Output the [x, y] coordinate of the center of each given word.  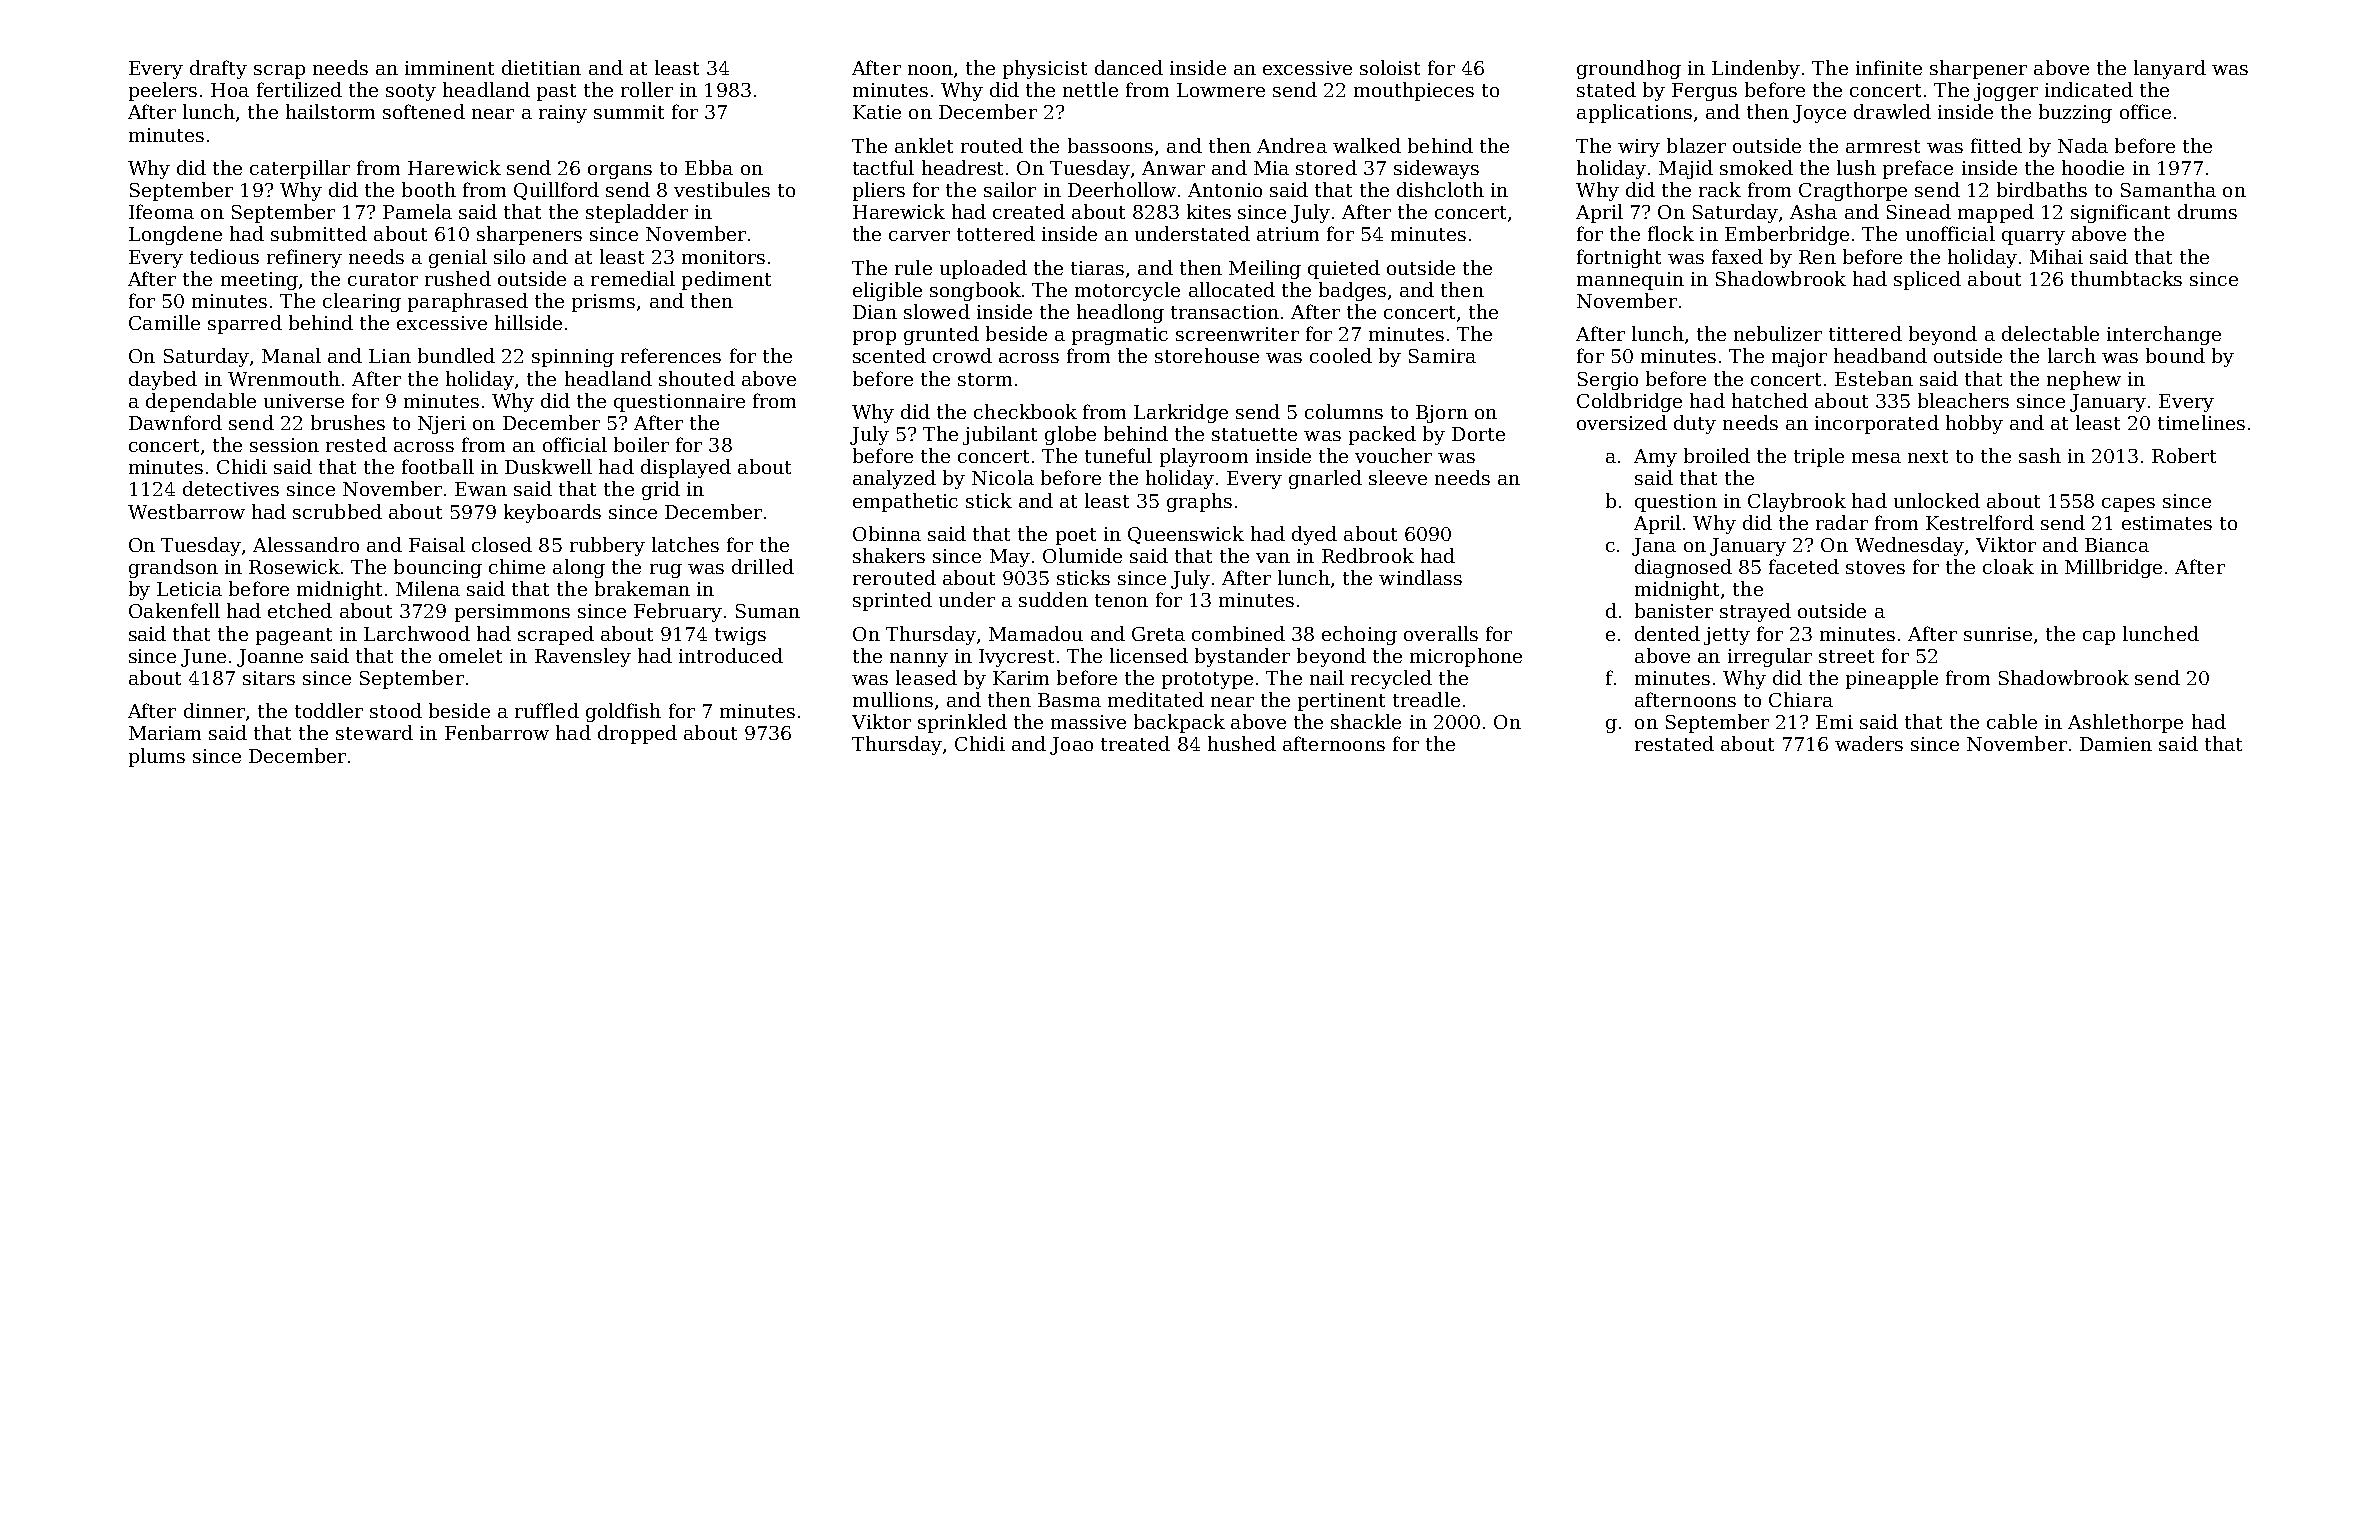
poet [1076, 536]
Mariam [165, 733]
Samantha [2168, 189]
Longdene [175, 235]
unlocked [1937, 500]
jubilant [1000, 435]
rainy [563, 114]
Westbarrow [186, 511]
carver [919, 236]
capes [2128, 505]
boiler [641, 444]
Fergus [1704, 92]
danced [1129, 67]
